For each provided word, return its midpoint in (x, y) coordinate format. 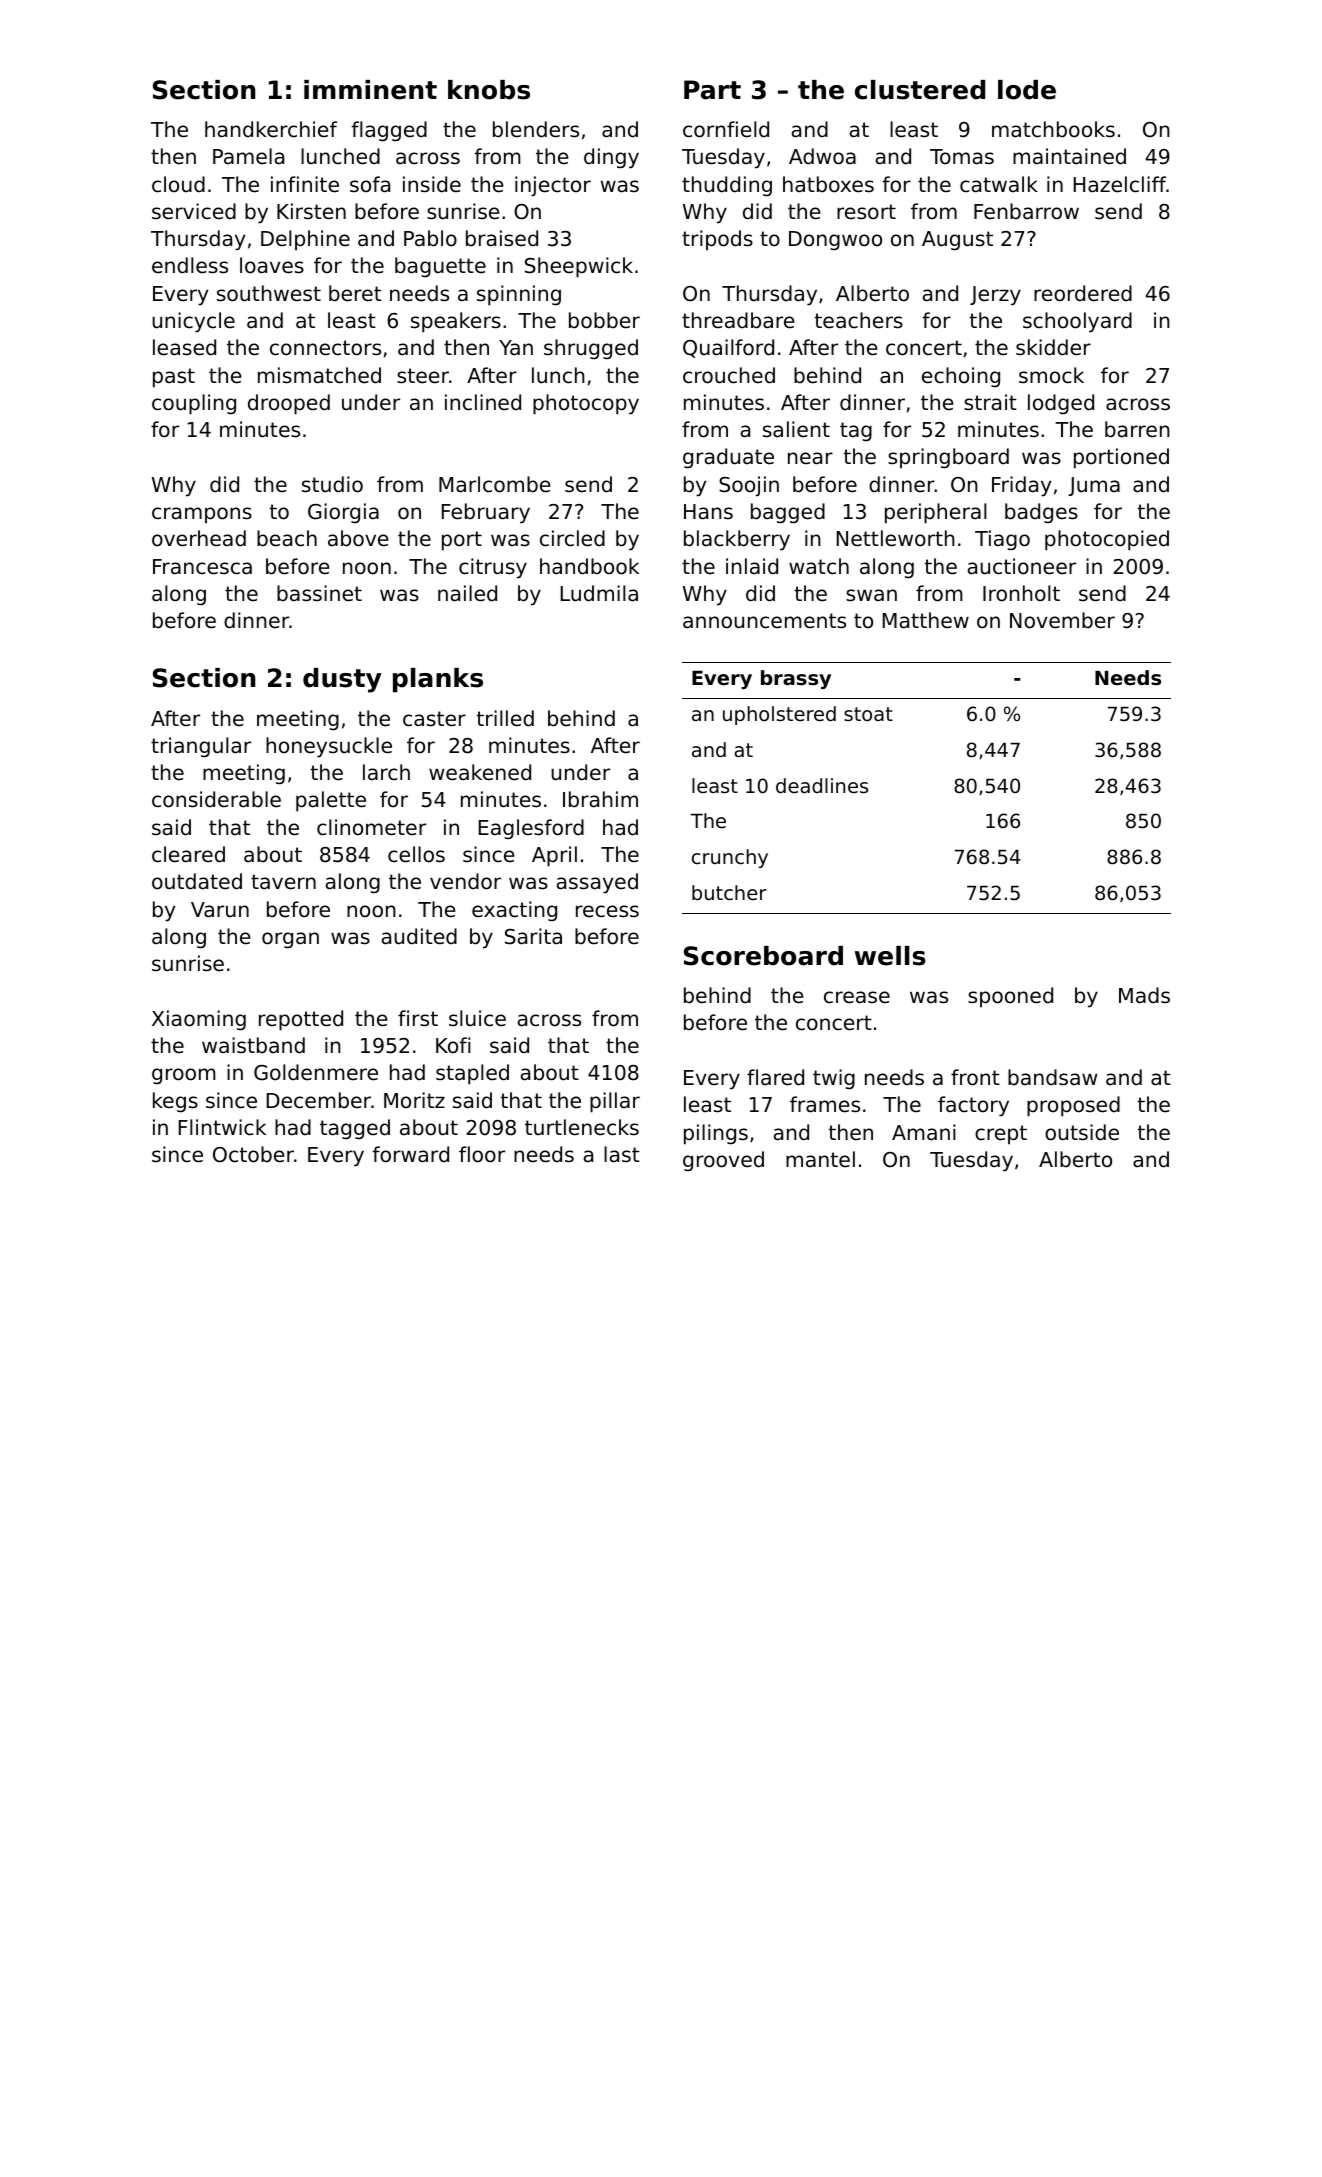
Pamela (248, 156)
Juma (1094, 486)
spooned (1010, 997)
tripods (717, 240)
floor (482, 1154)
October (253, 1154)
